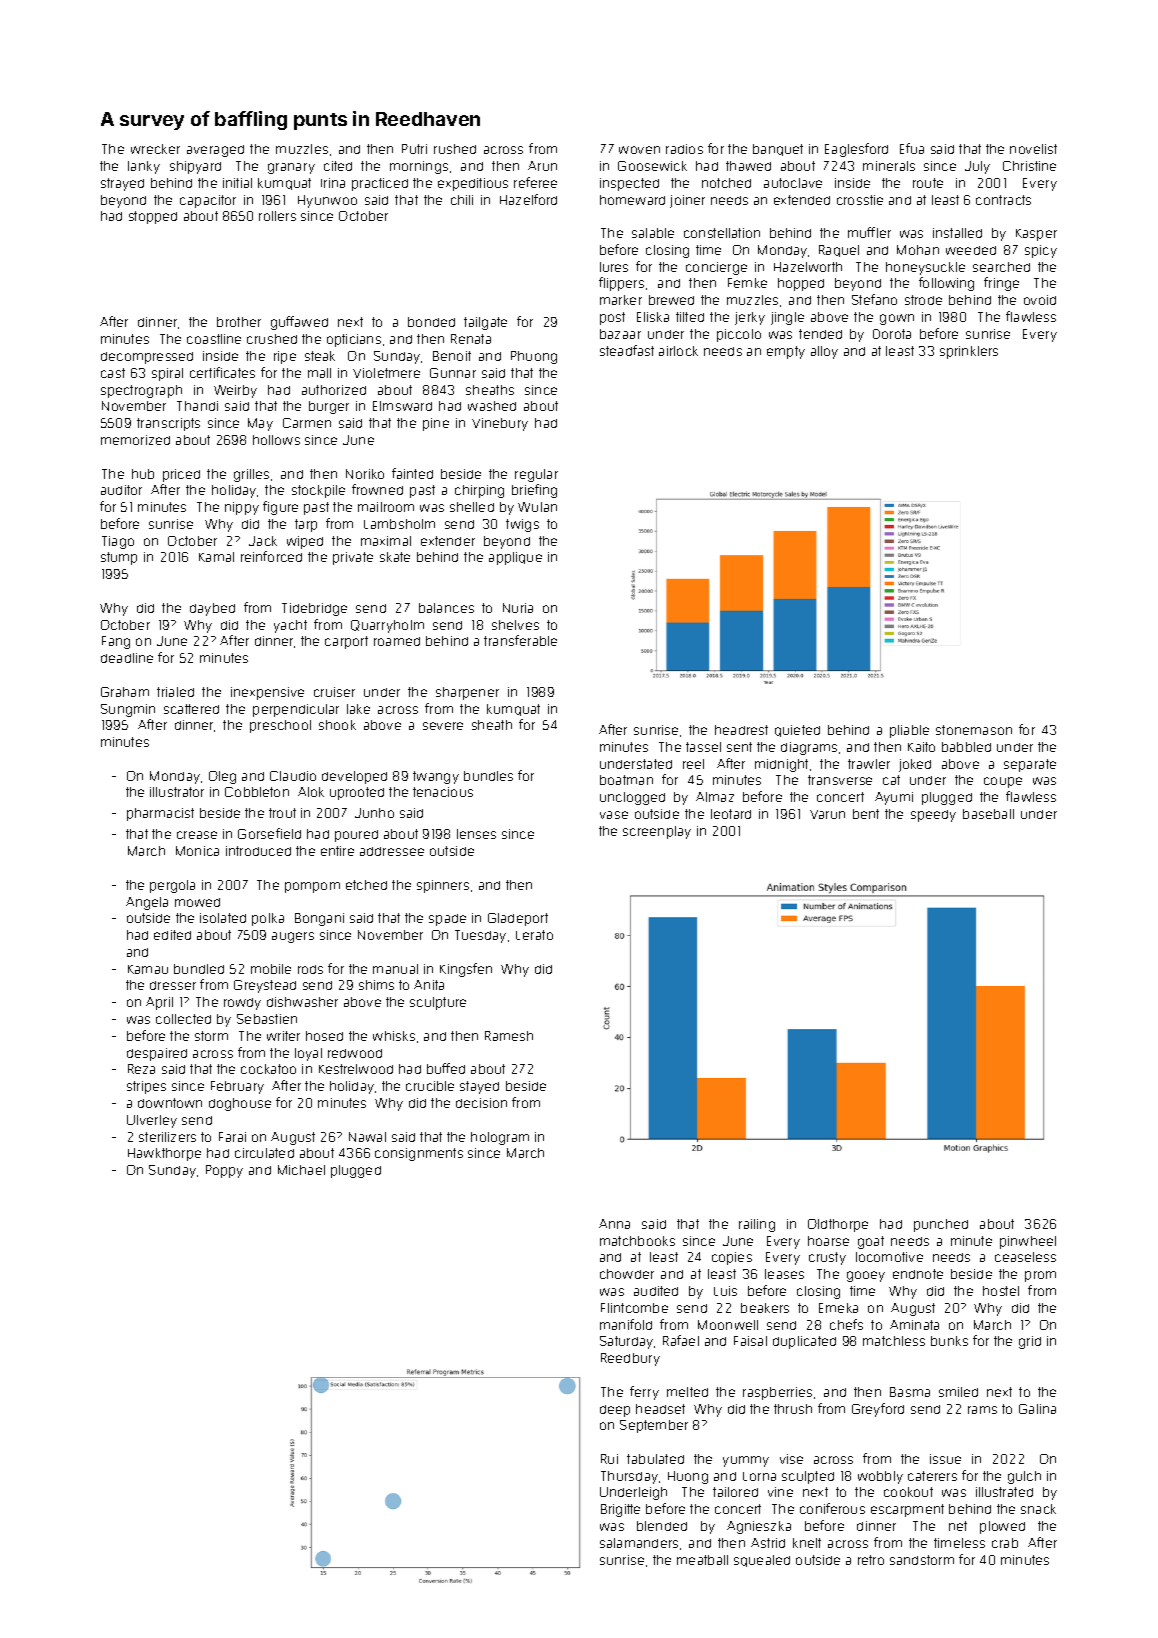 The width and height of the screenshot is (1158, 1638). What do you see at coordinates (639, 1543) in the screenshot?
I see `salamanders` at bounding box center [639, 1543].
